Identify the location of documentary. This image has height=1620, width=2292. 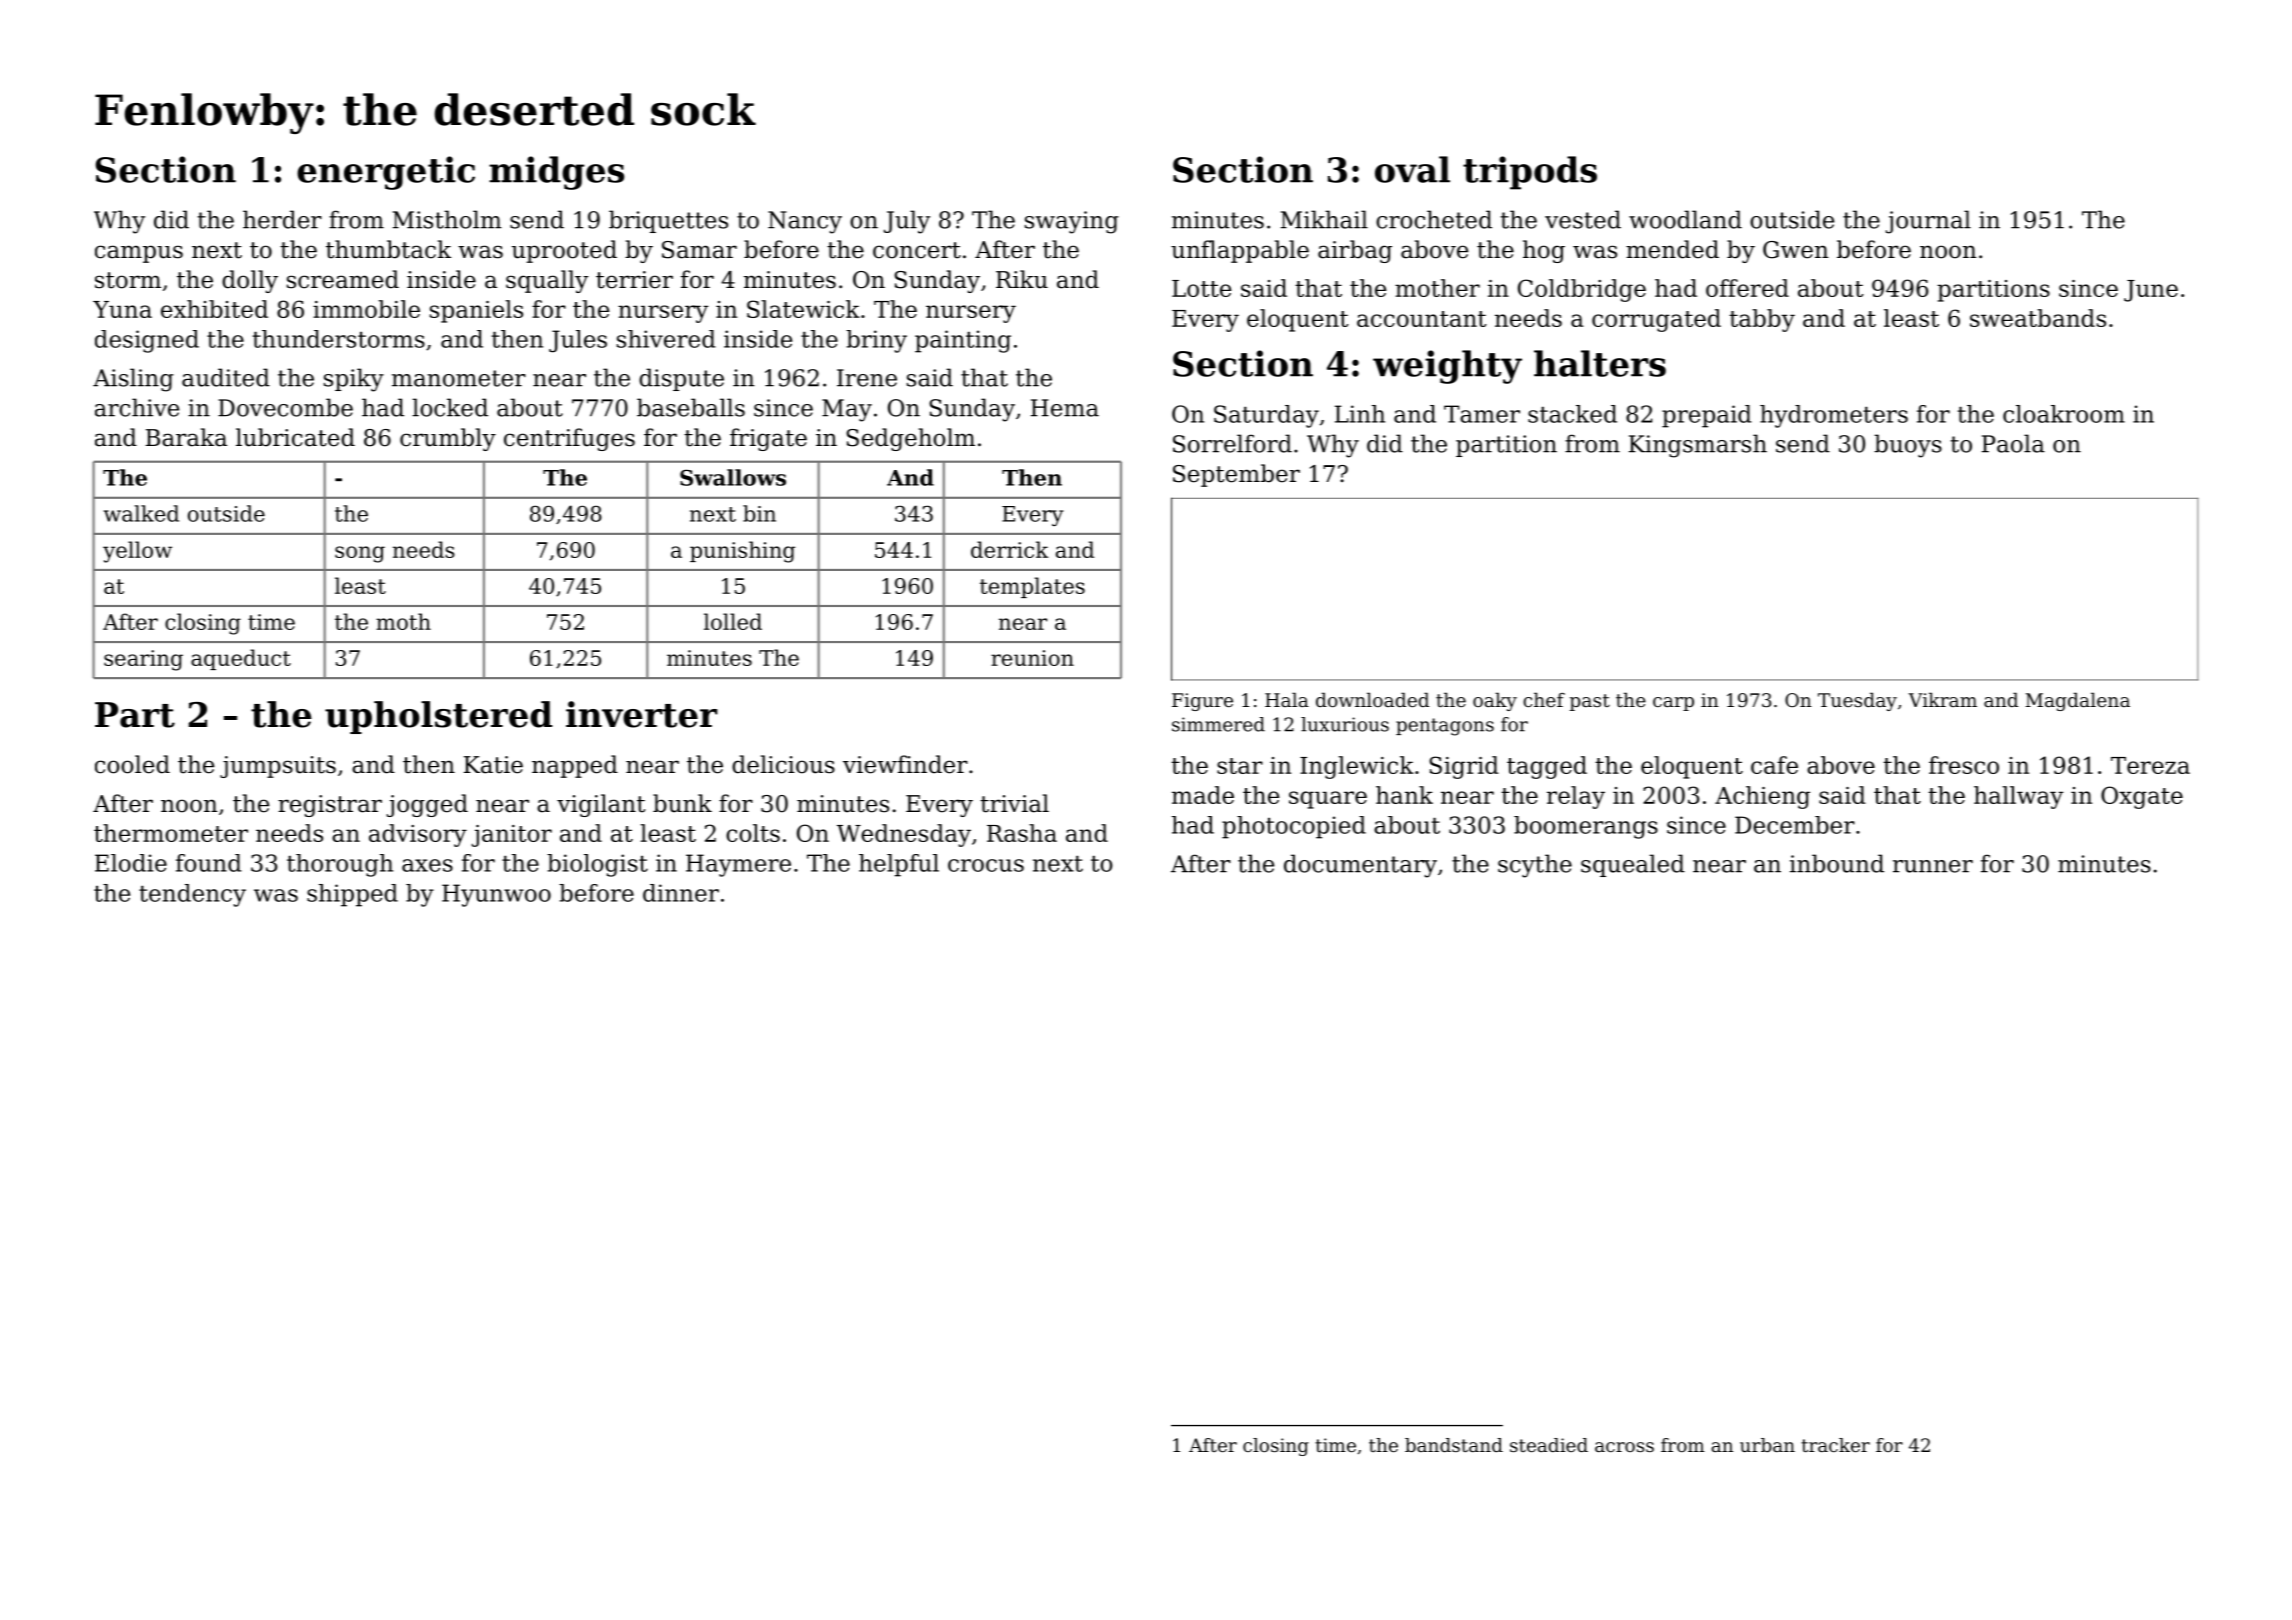
(1360, 866).
